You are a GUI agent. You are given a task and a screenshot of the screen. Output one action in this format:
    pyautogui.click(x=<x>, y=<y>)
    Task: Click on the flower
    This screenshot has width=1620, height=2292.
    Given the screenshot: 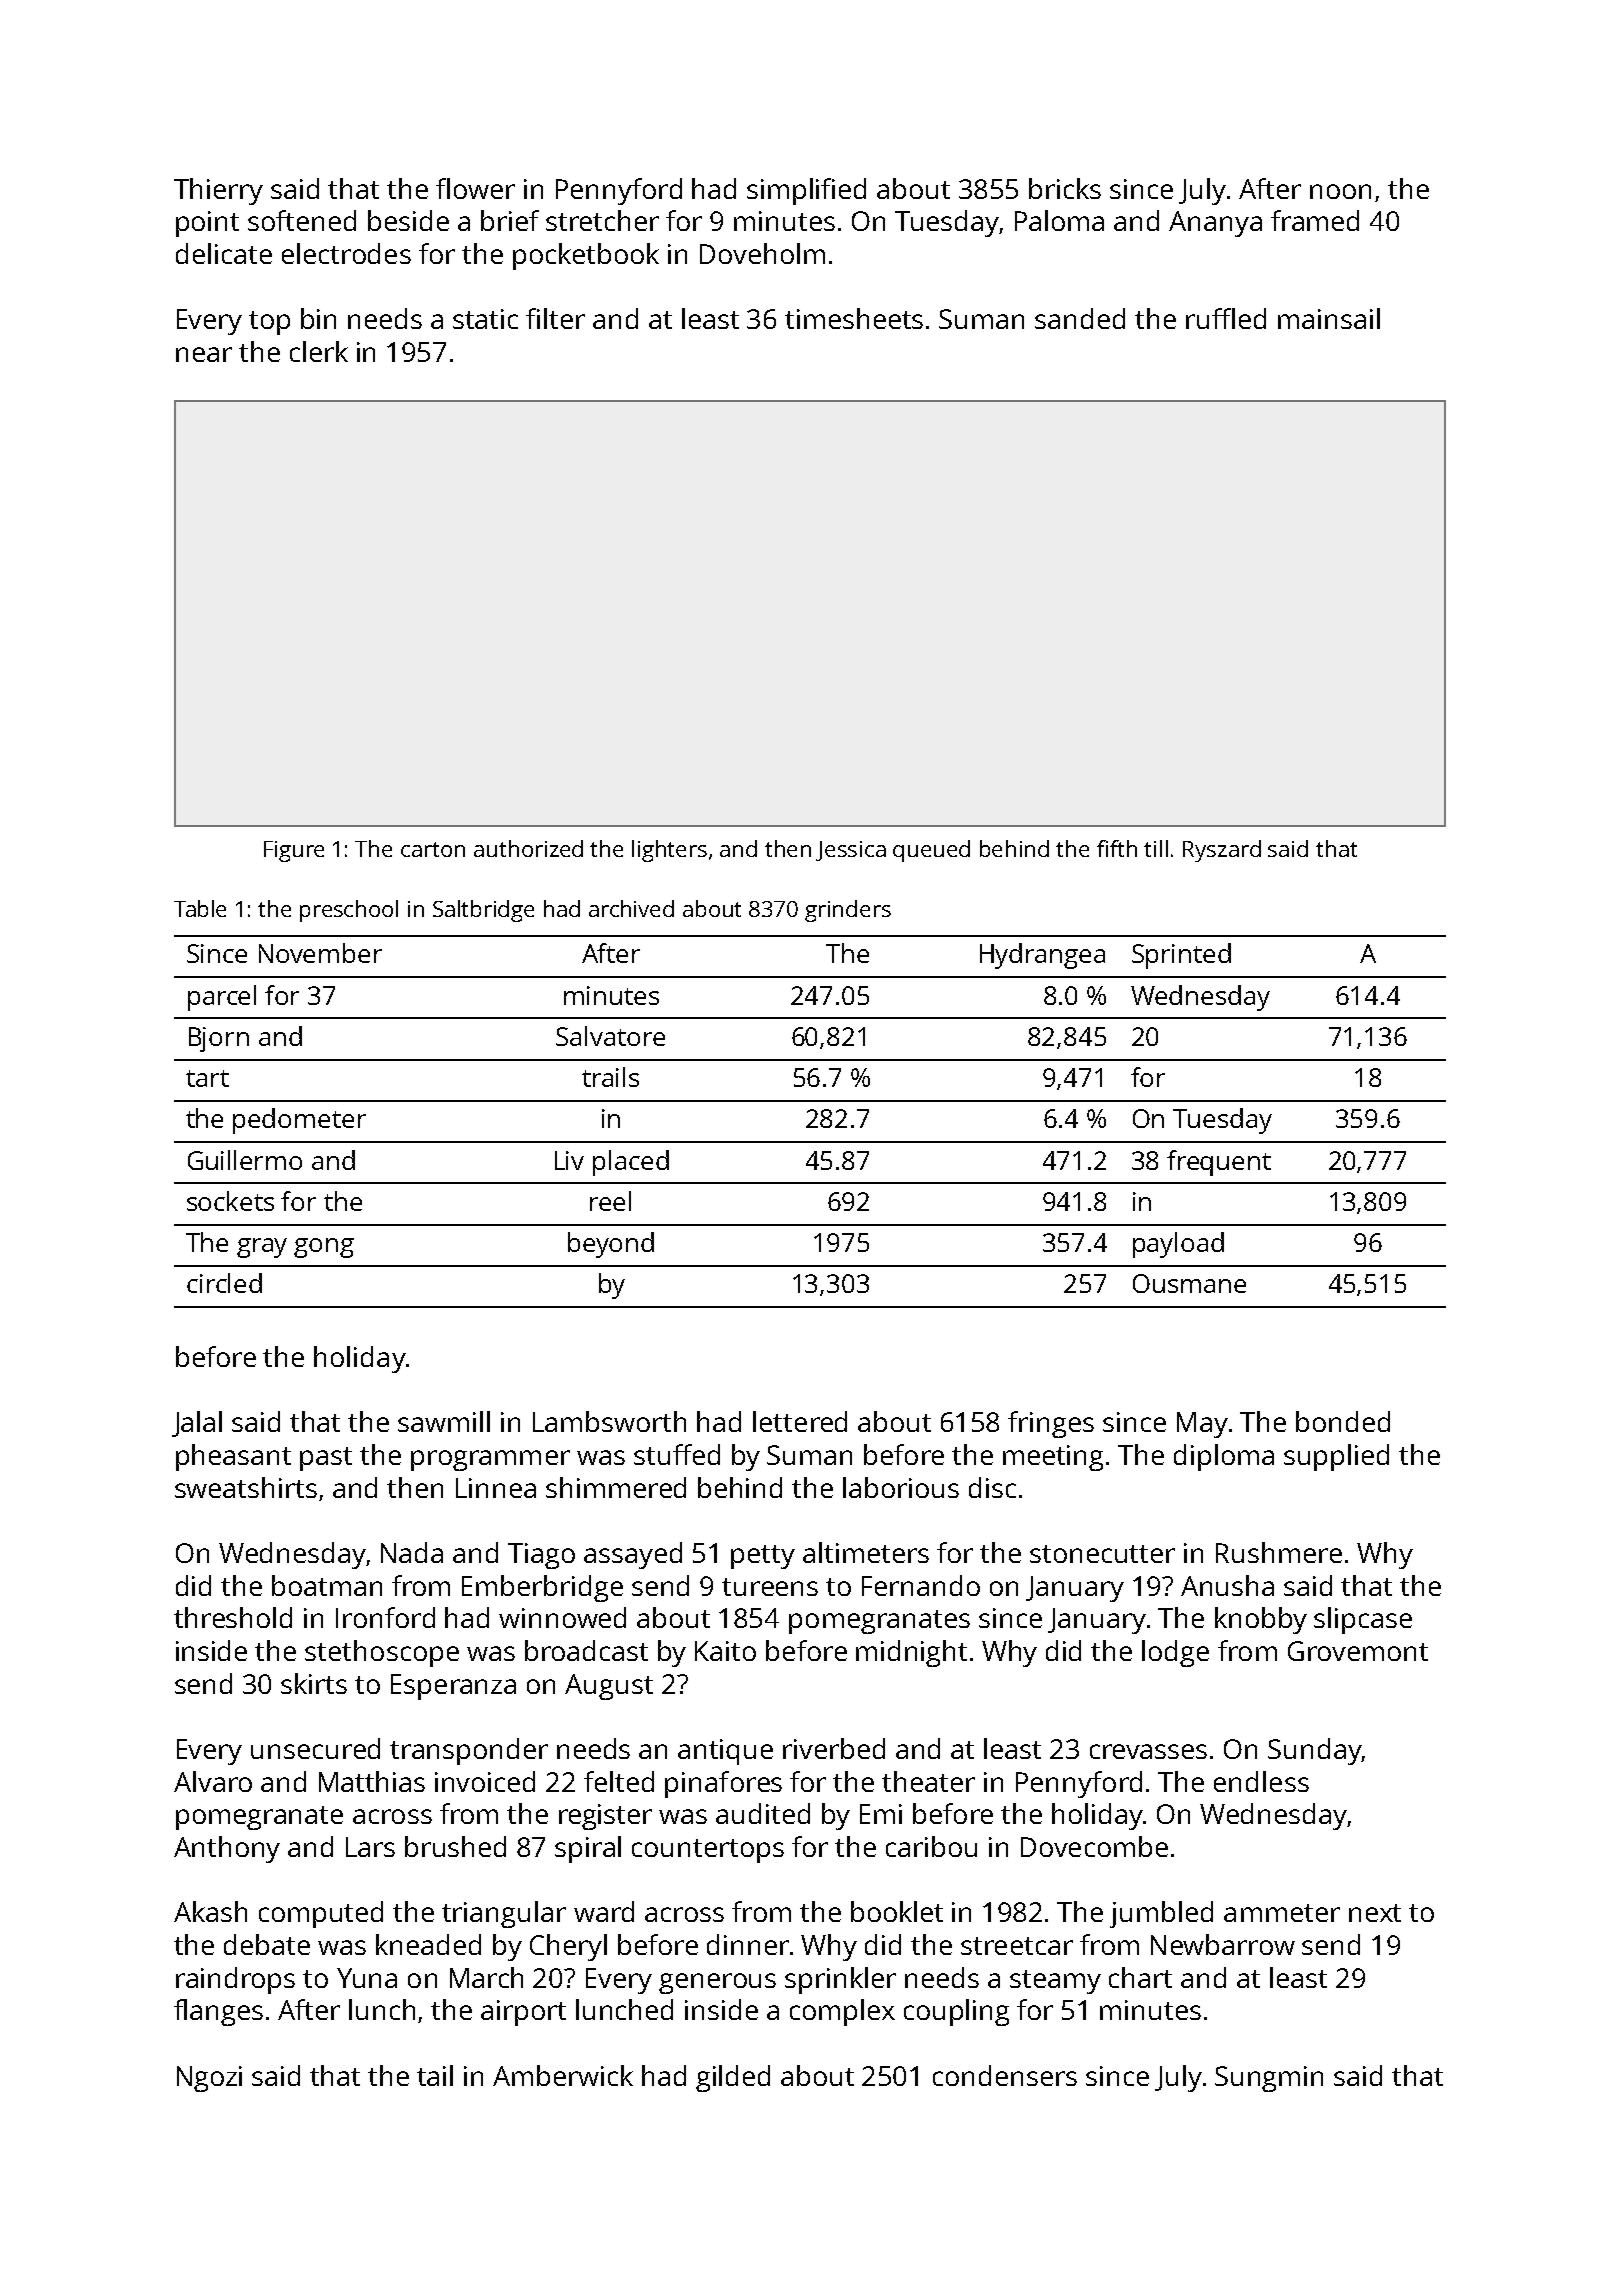 What is the action you would take?
    pyautogui.click(x=475, y=188)
